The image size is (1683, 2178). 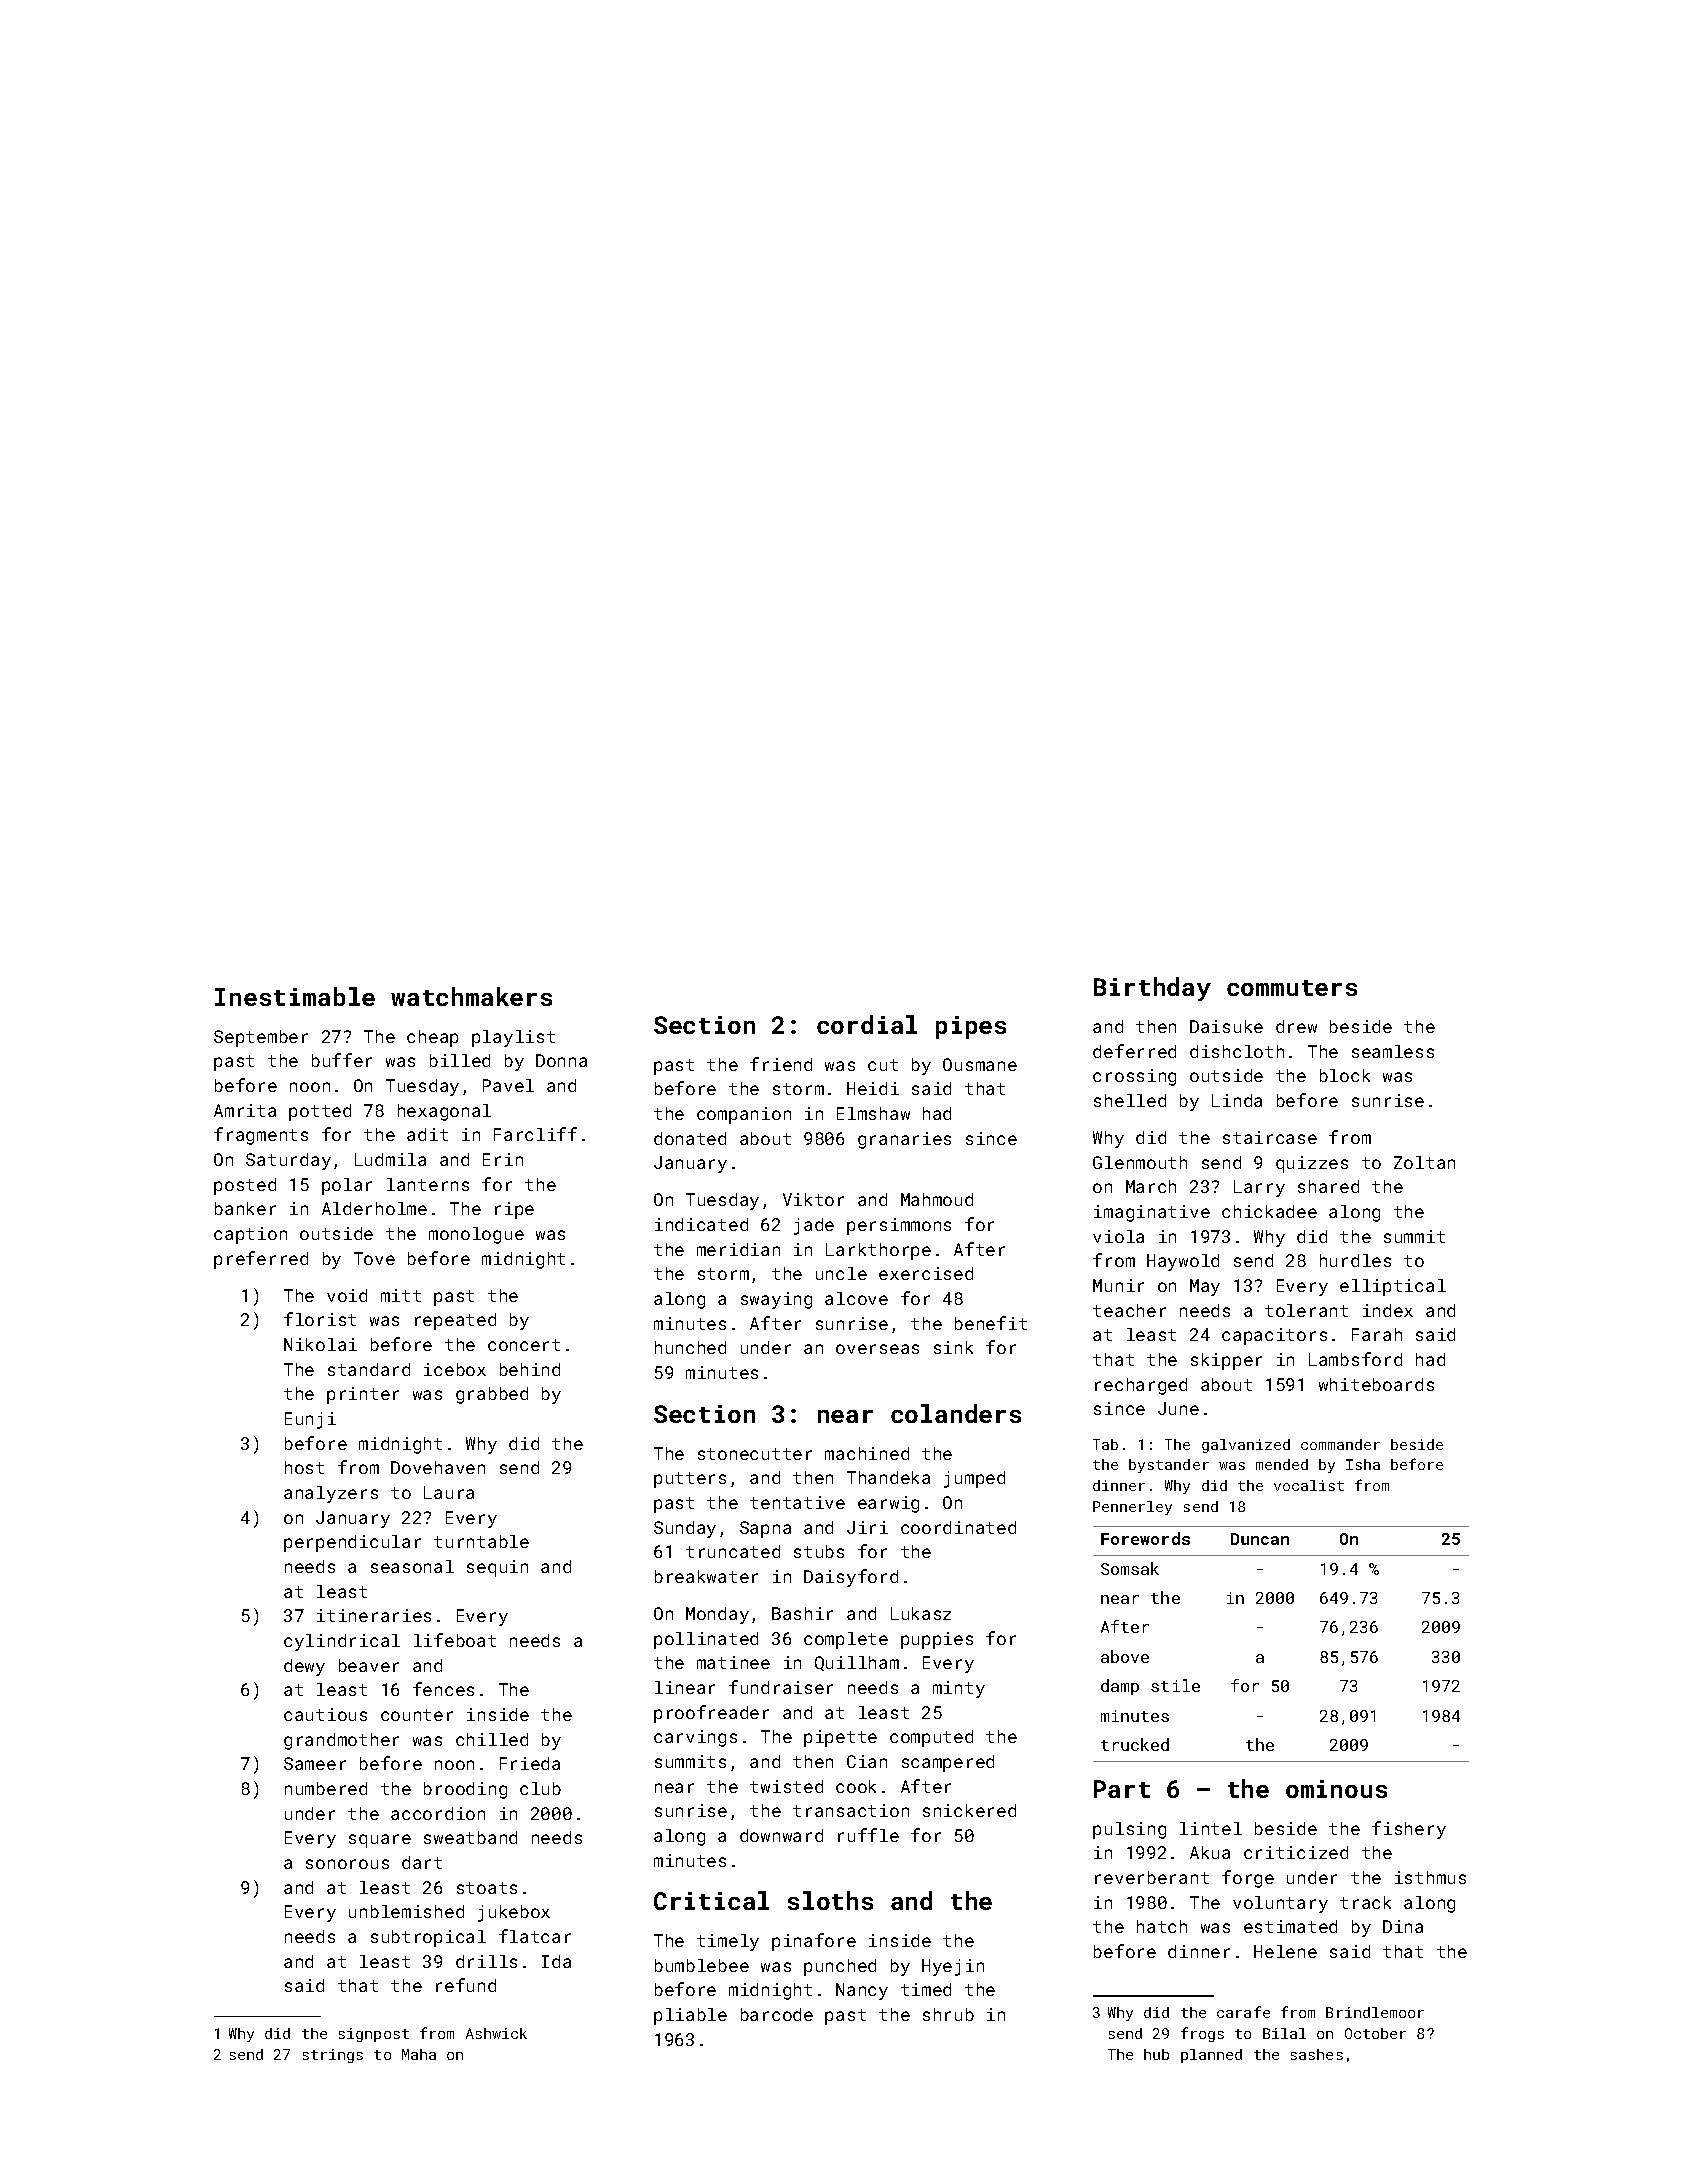 What do you see at coordinates (701, 1224) in the document?
I see `indicated` at bounding box center [701, 1224].
